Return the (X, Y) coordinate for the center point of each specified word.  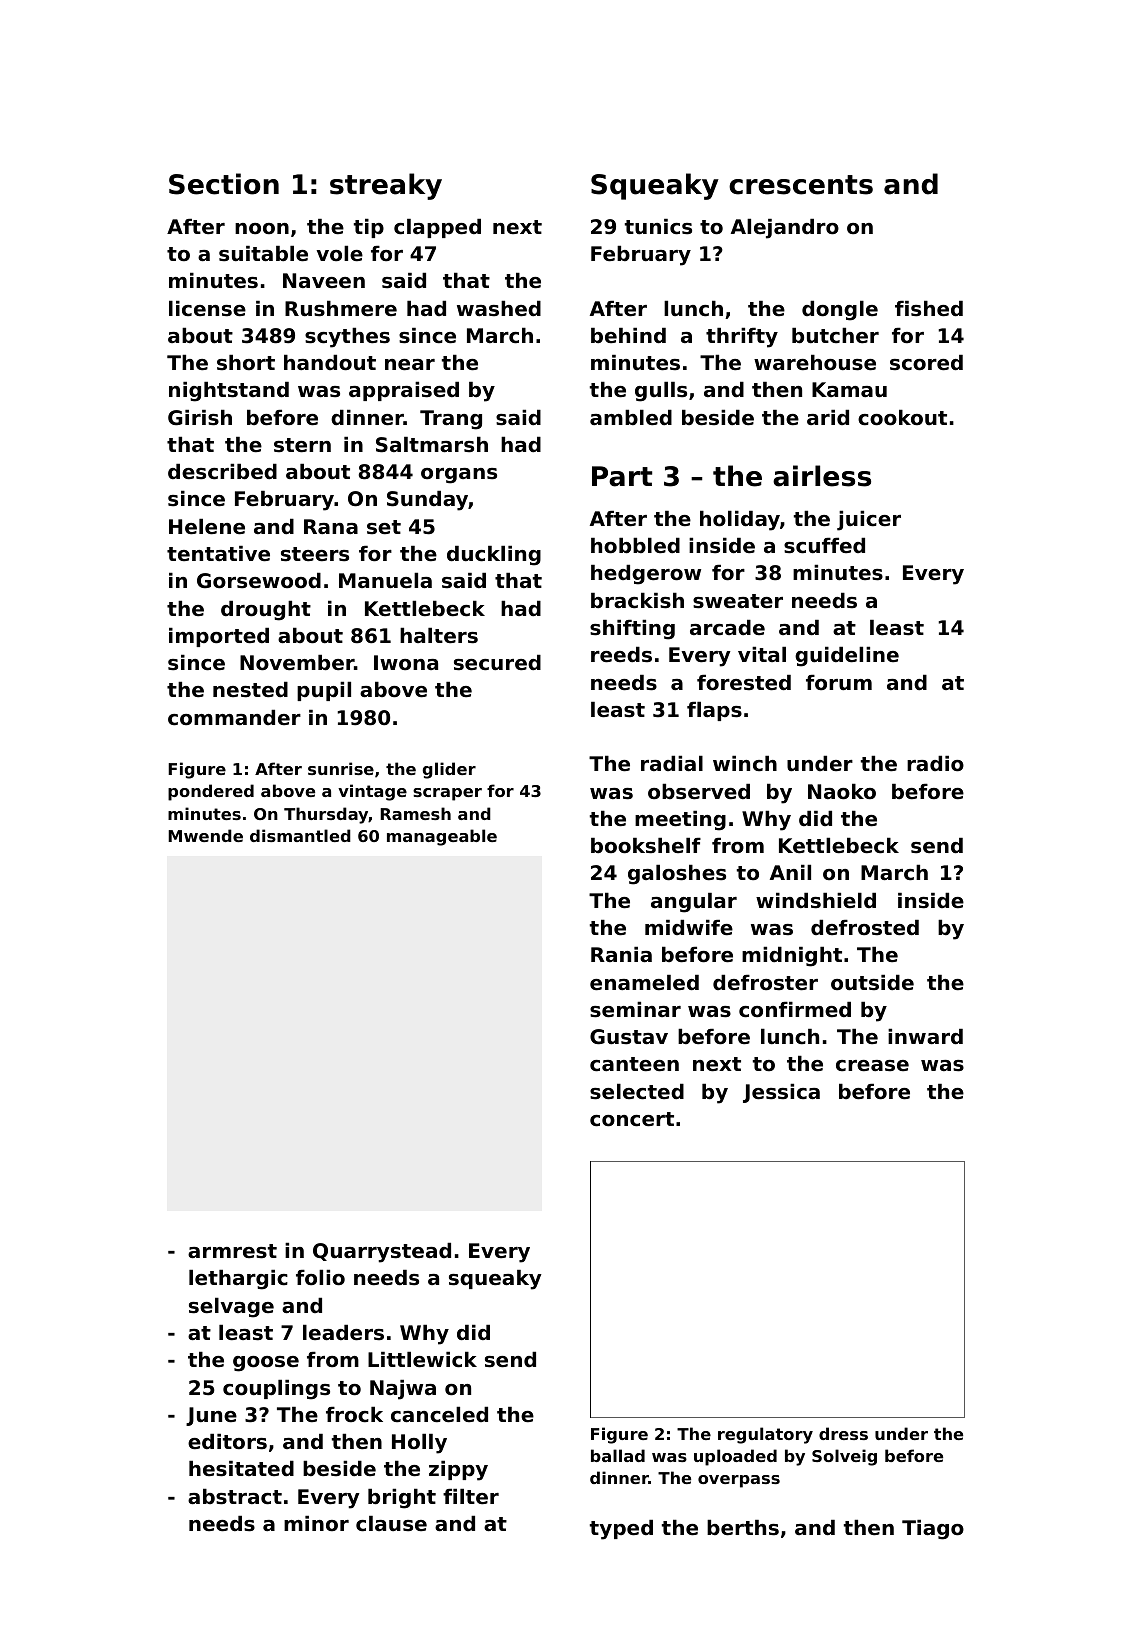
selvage (231, 1307)
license (207, 308)
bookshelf (646, 845)
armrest (232, 1251)
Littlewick (422, 1359)
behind (628, 335)
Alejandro (785, 228)
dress (843, 1433)
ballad (618, 1455)
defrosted (865, 927)
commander (234, 717)
